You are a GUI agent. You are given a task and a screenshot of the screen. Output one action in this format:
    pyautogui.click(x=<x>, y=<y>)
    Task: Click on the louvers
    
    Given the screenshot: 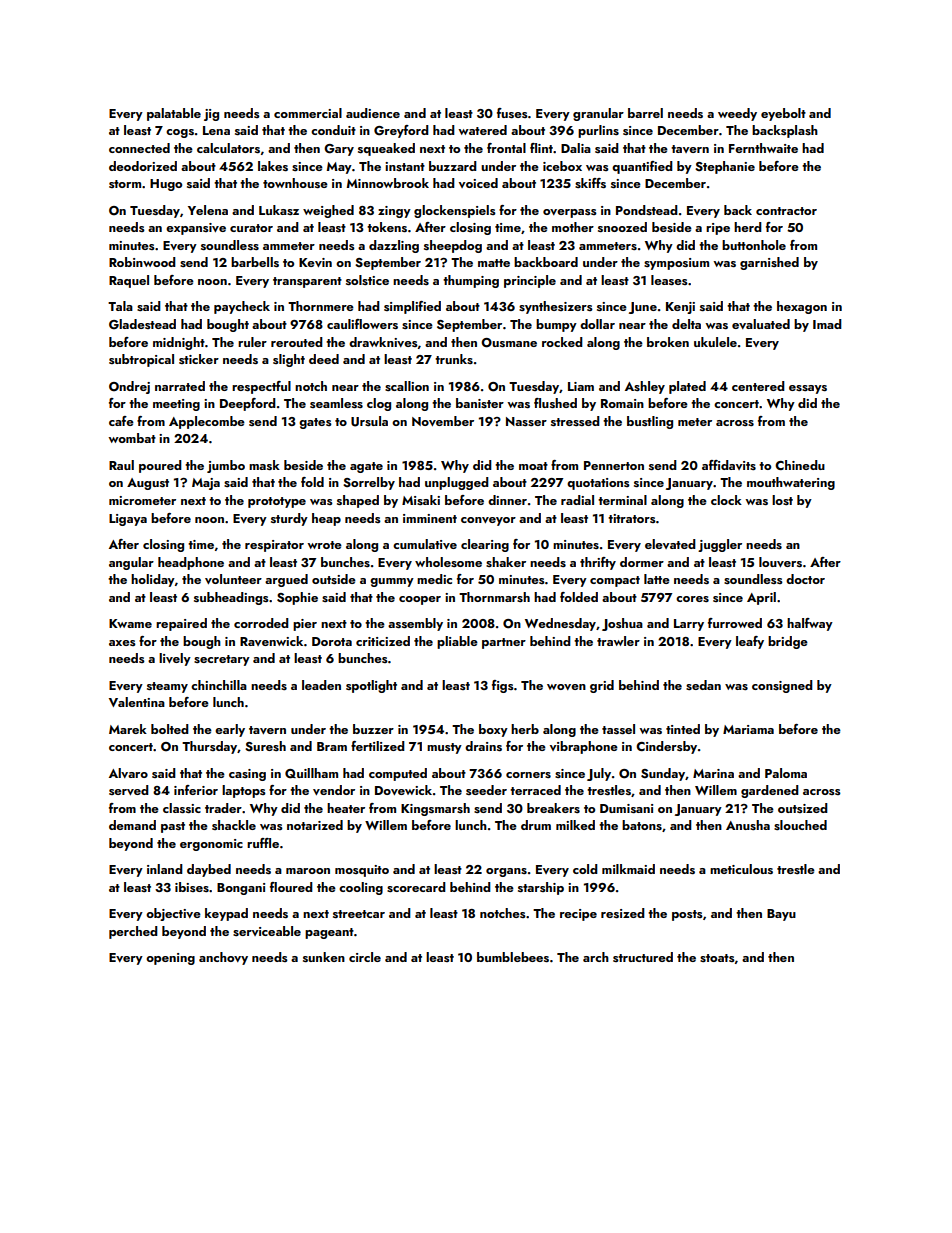 What is the action you would take?
    pyautogui.click(x=780, y=562)
